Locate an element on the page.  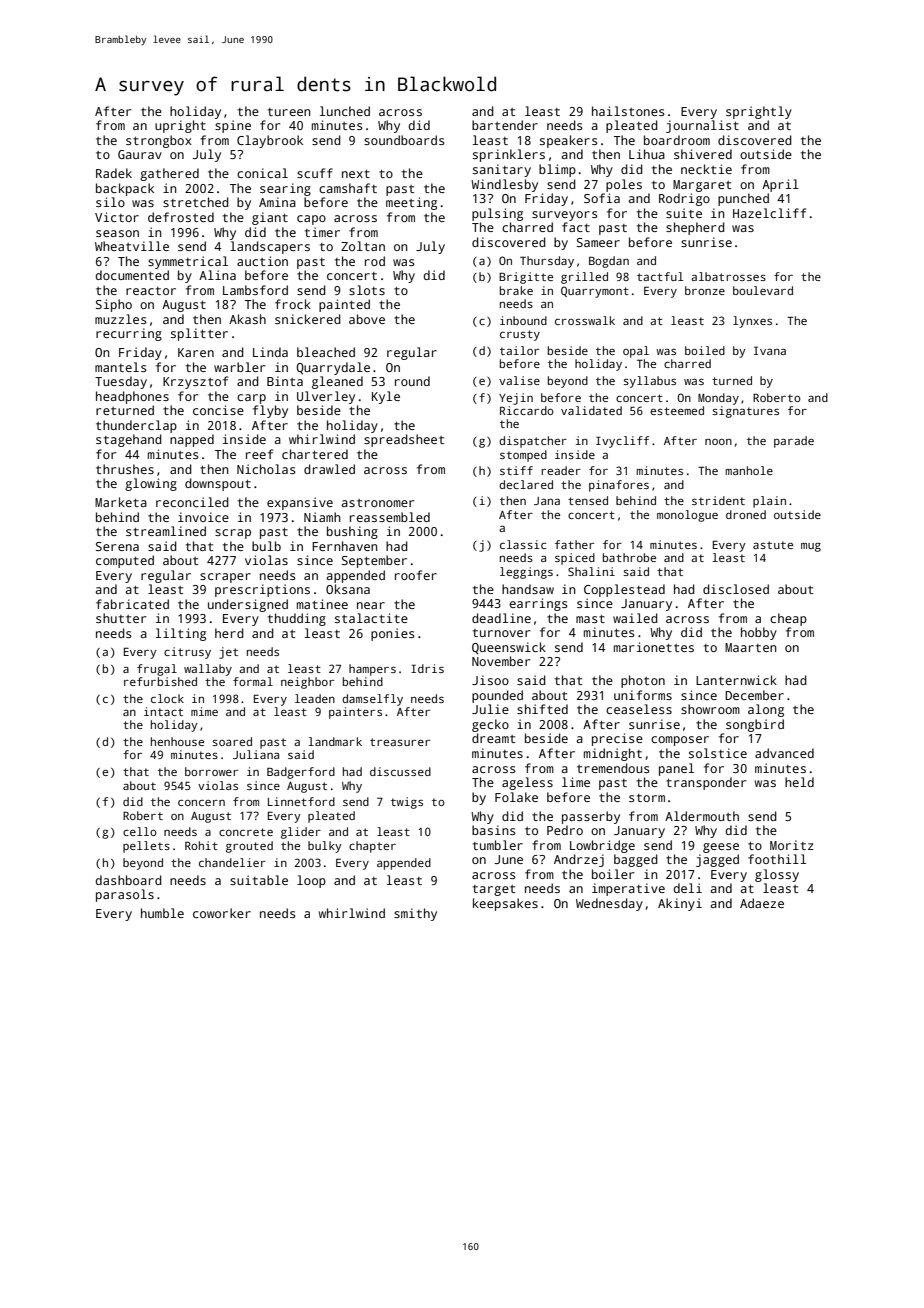
refurbished is located at coordinates (160, 681).
